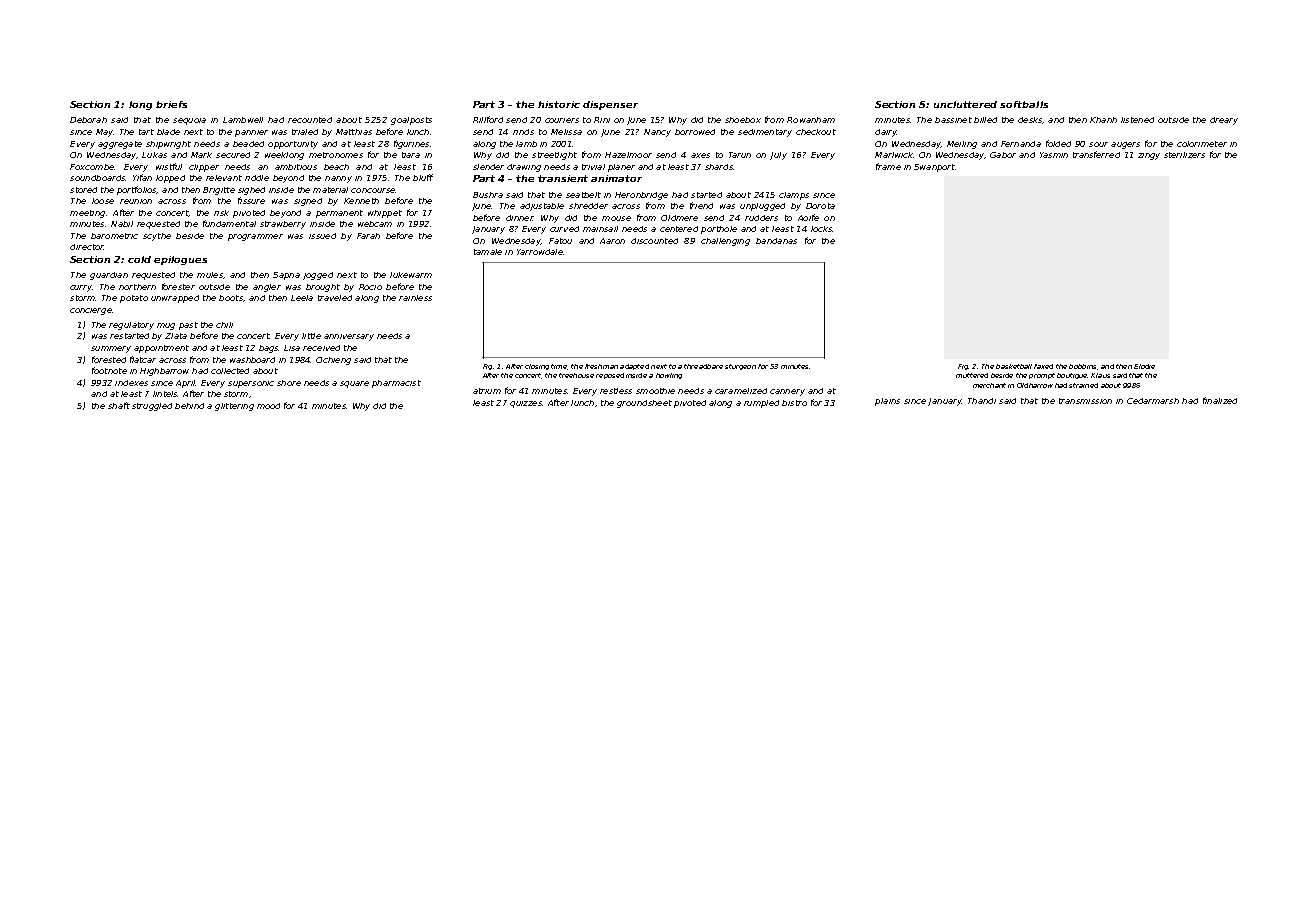  What do you see at coordinates (1024, 104) in the image?
I see `softballs` at bounding box center [1024, 104].
